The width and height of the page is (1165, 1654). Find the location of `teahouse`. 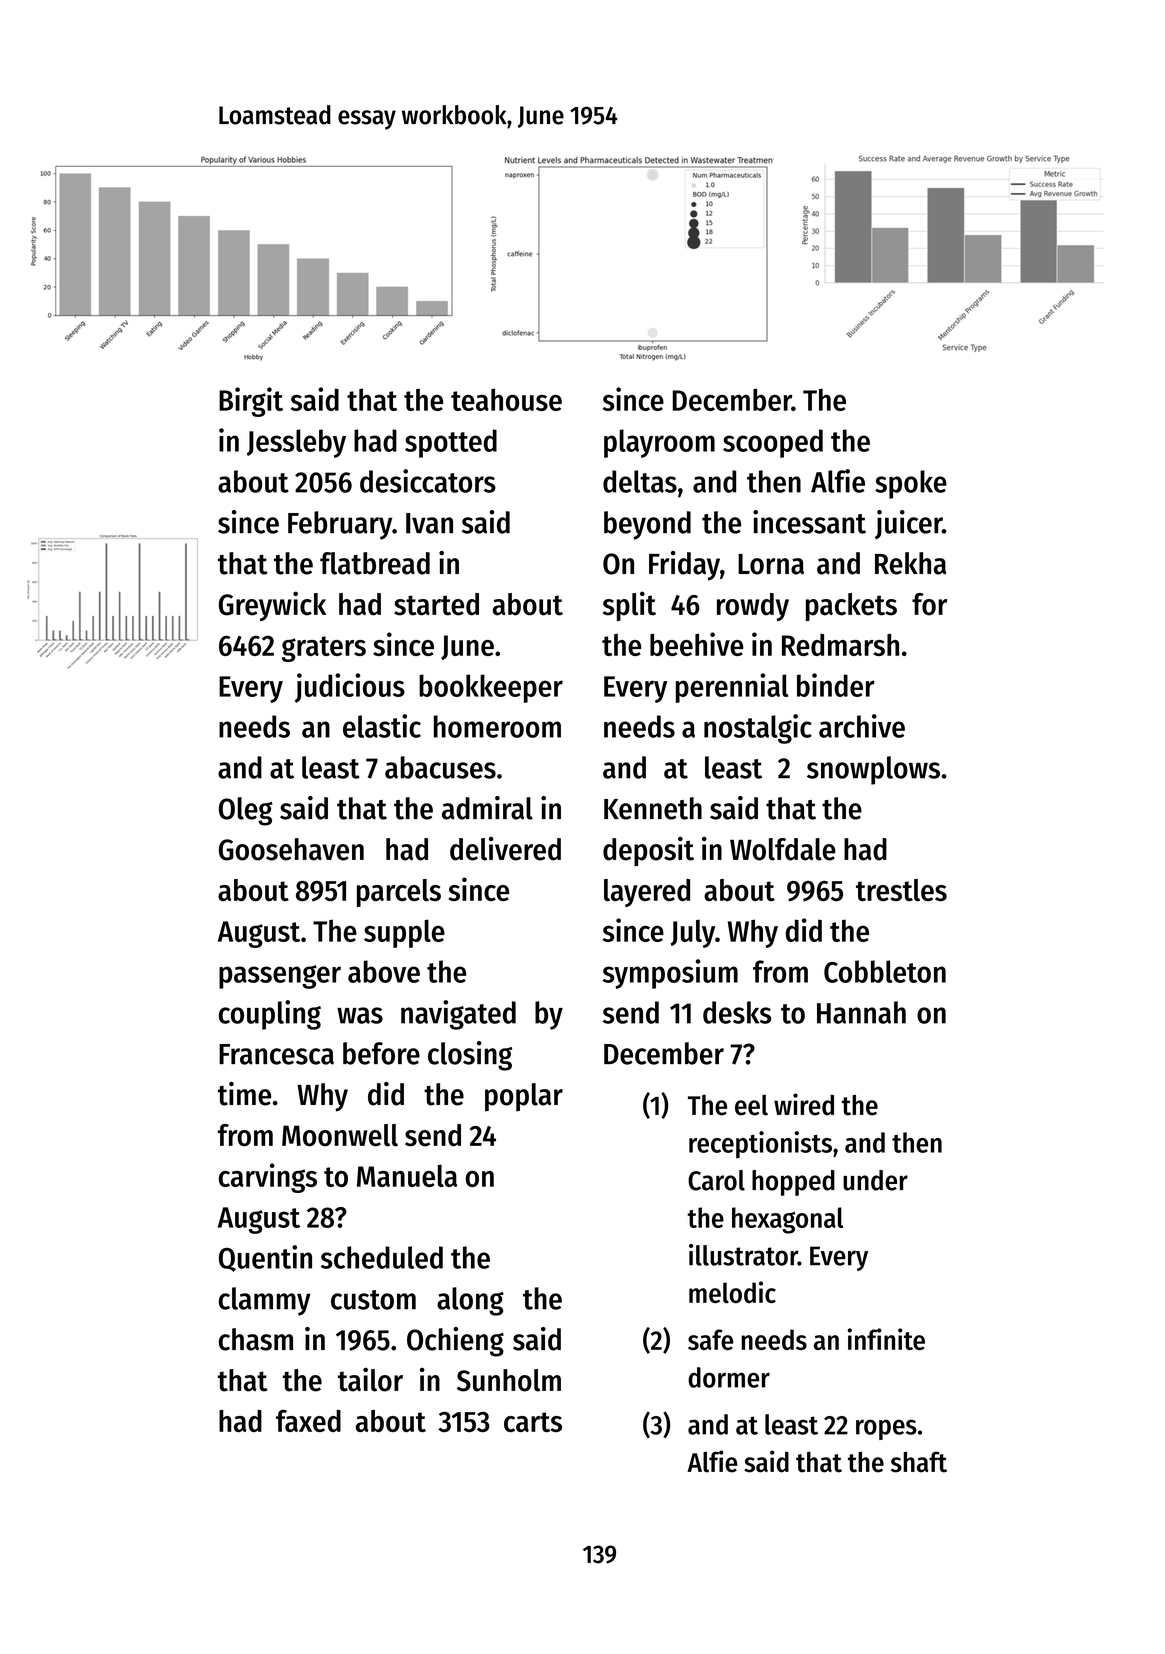

teahouse is located at coordinates (506, 399).
